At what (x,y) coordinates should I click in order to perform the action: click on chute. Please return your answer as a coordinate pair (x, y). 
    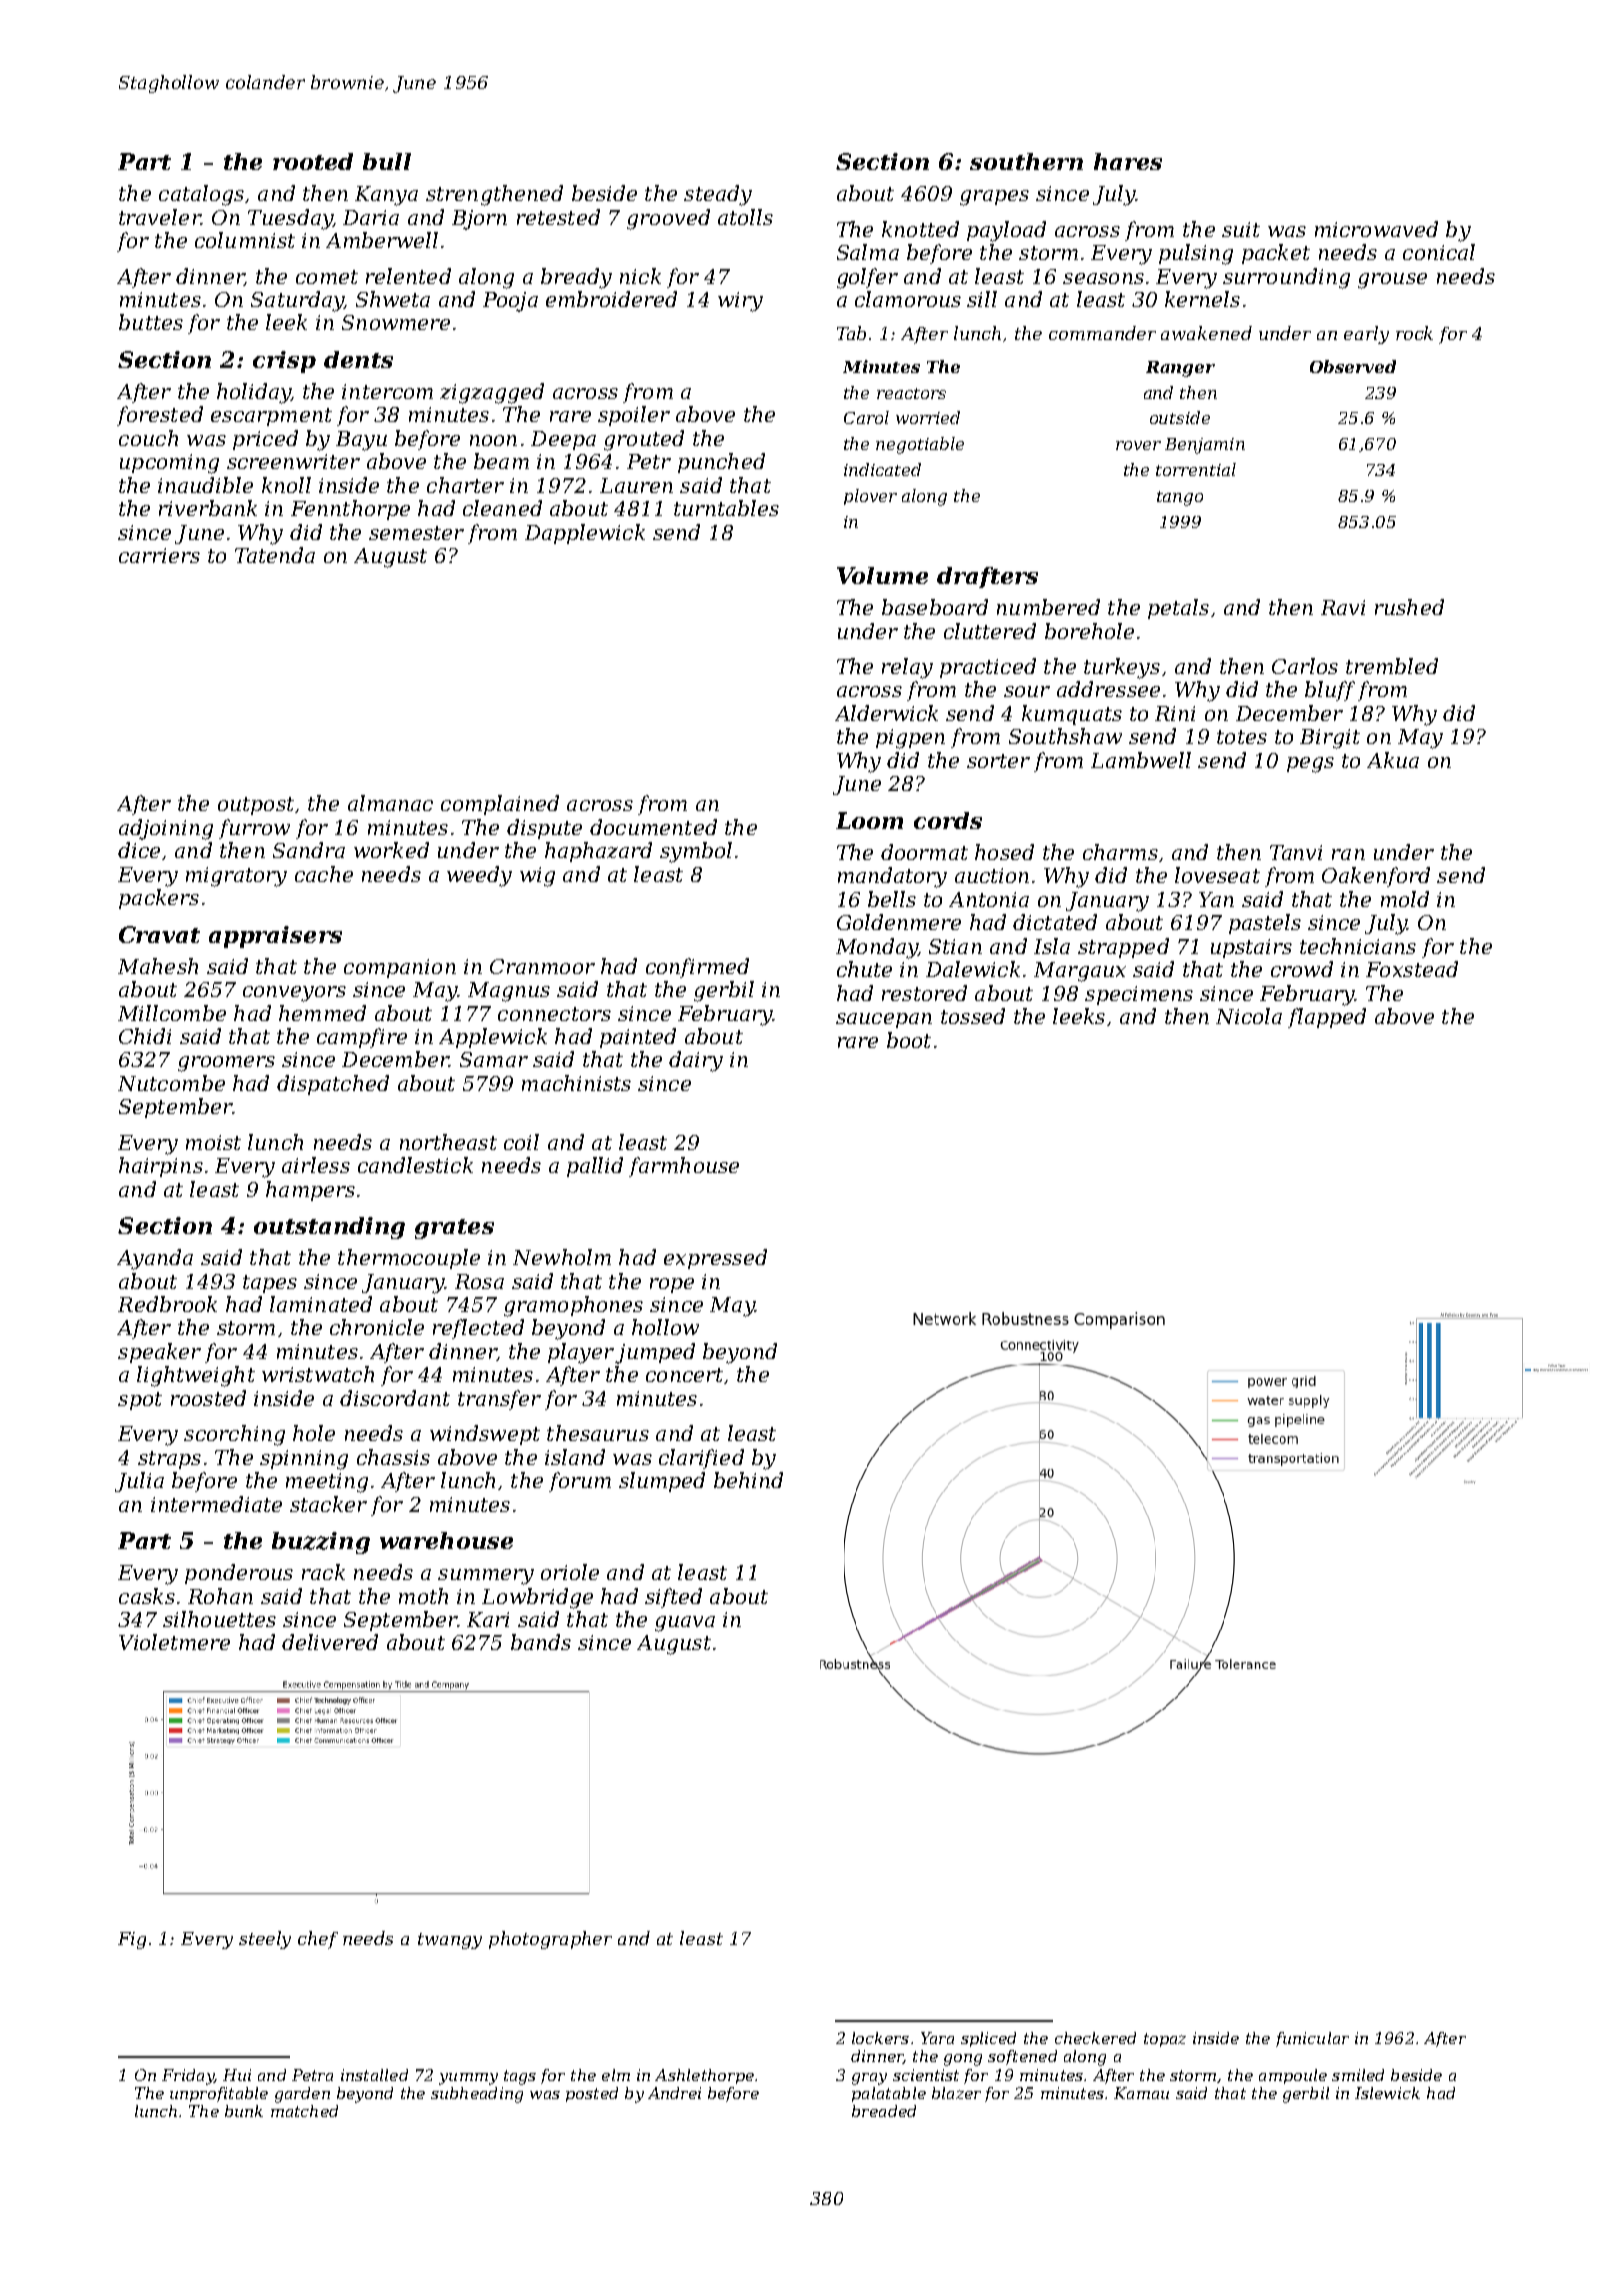
    Looking at the image, I should click on (864, 969).
